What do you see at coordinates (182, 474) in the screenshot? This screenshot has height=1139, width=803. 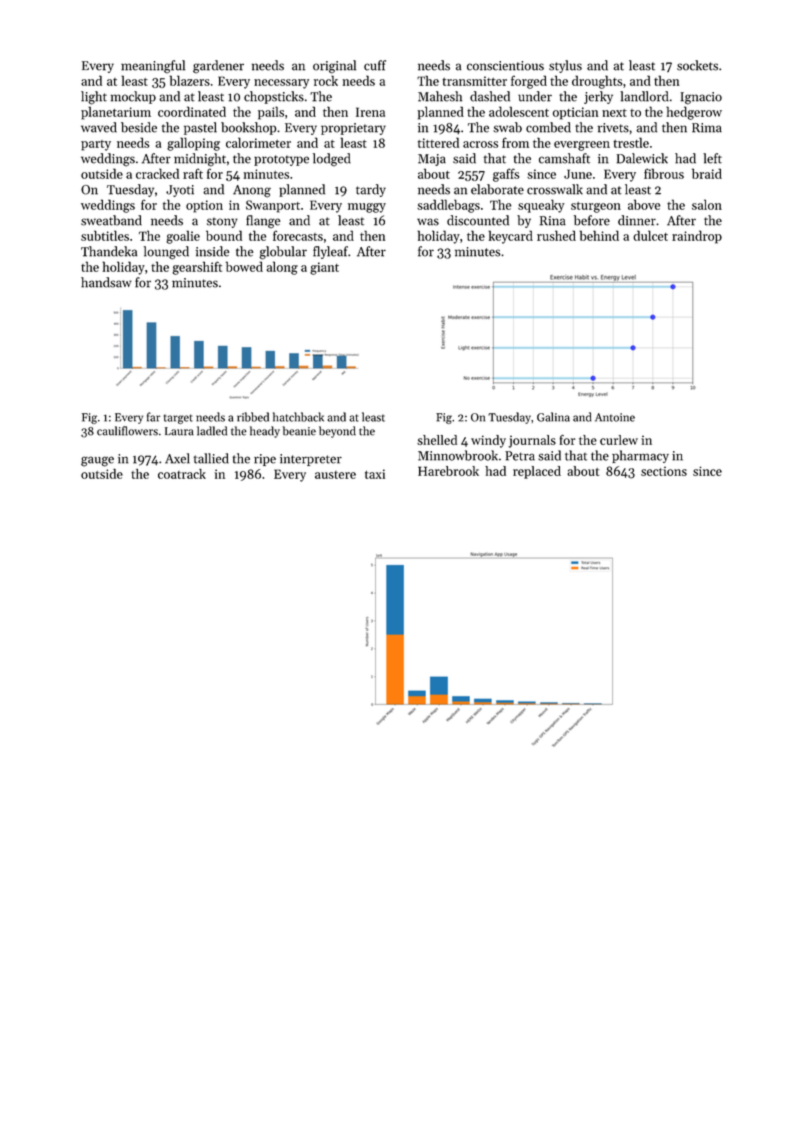 I see `coatrack` at bounding box center [182, 474].
